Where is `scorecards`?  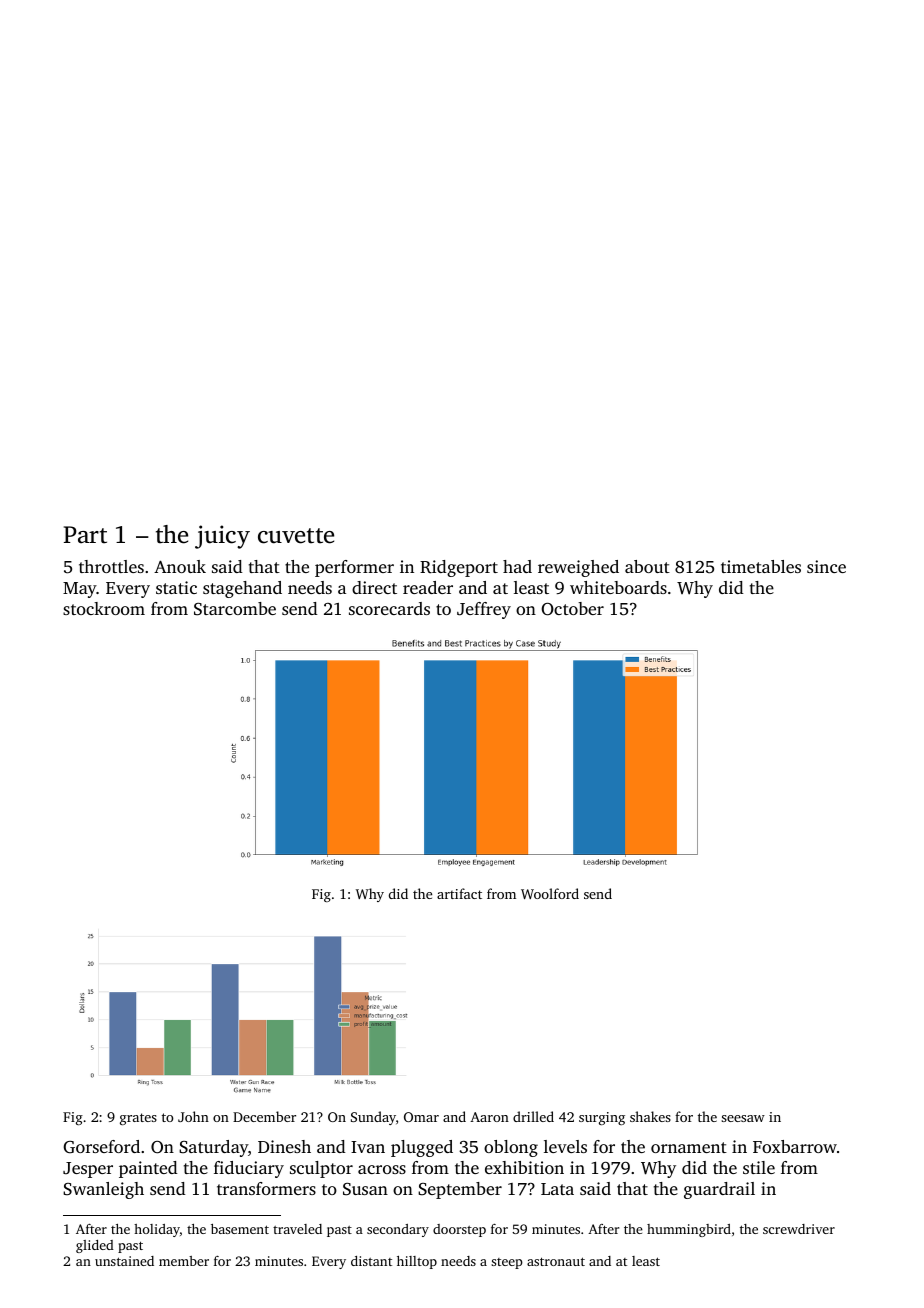
scorecards is located at coordinates (389, 608).
